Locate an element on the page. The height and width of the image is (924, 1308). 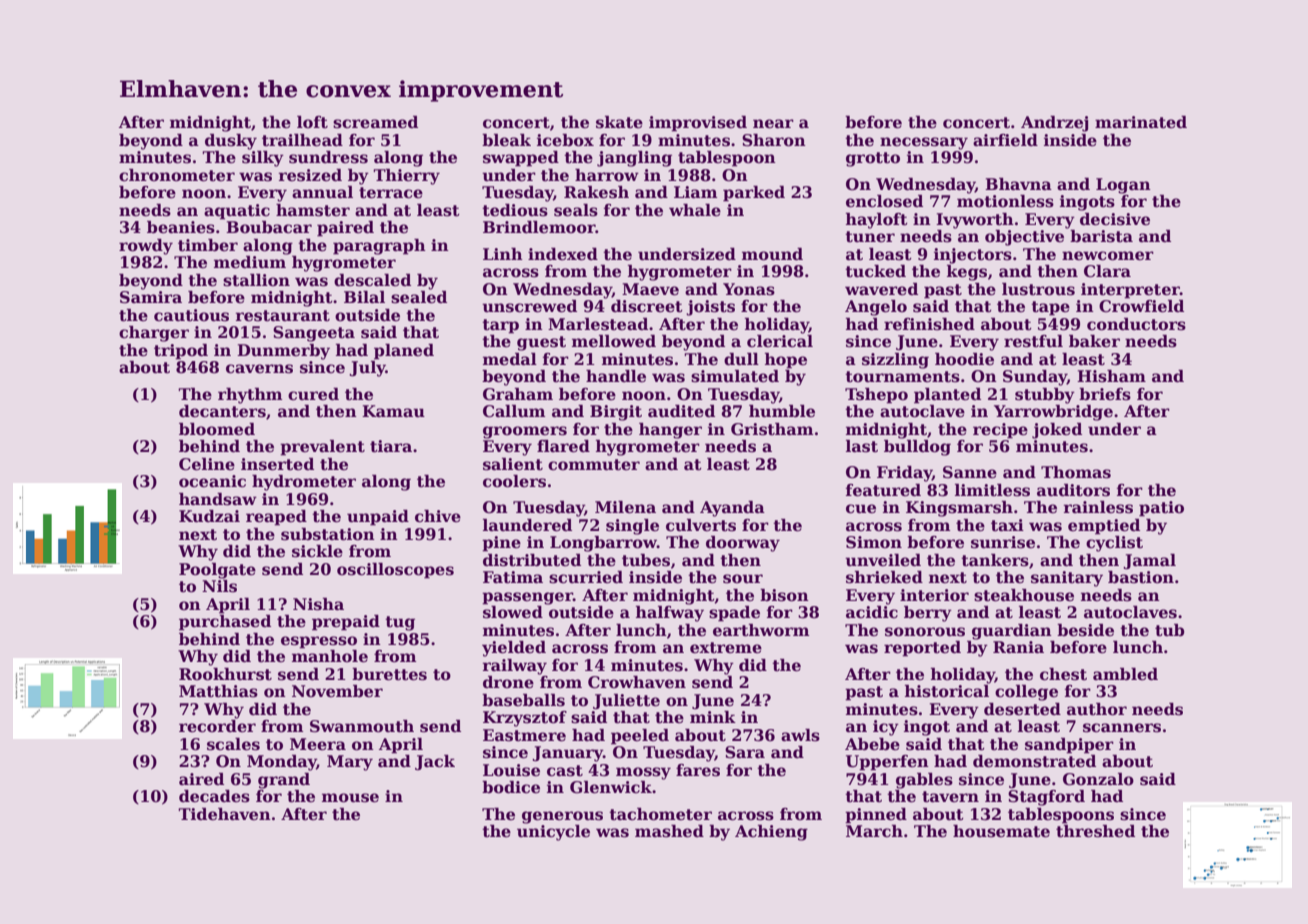
Logan is located at coordinates (1123, 186).
